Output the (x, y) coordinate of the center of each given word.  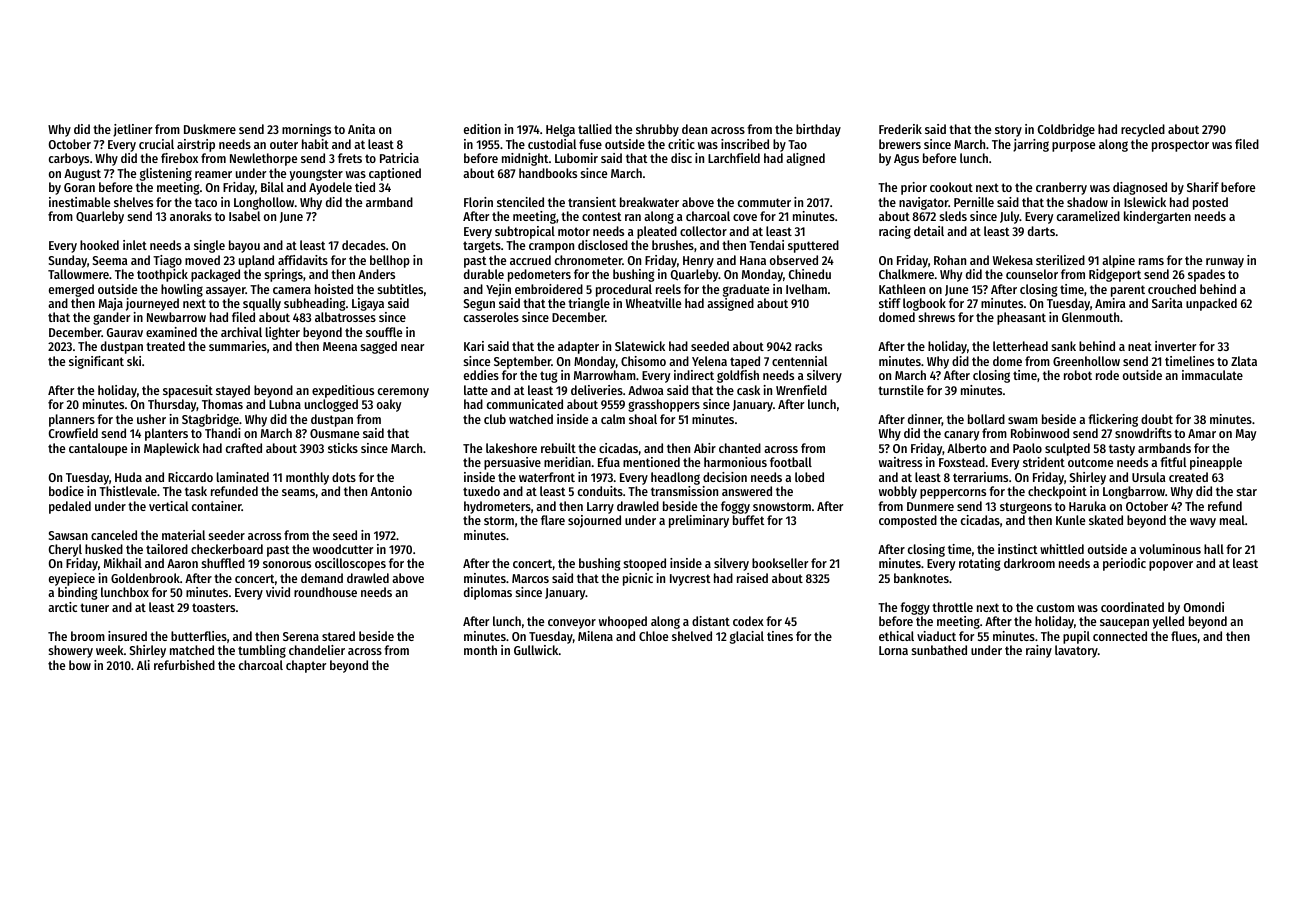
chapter (306, 666)
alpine (1118, 261)
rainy (1039, 651)
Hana (753, 260)
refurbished (184, 665)
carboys (69, 159)
